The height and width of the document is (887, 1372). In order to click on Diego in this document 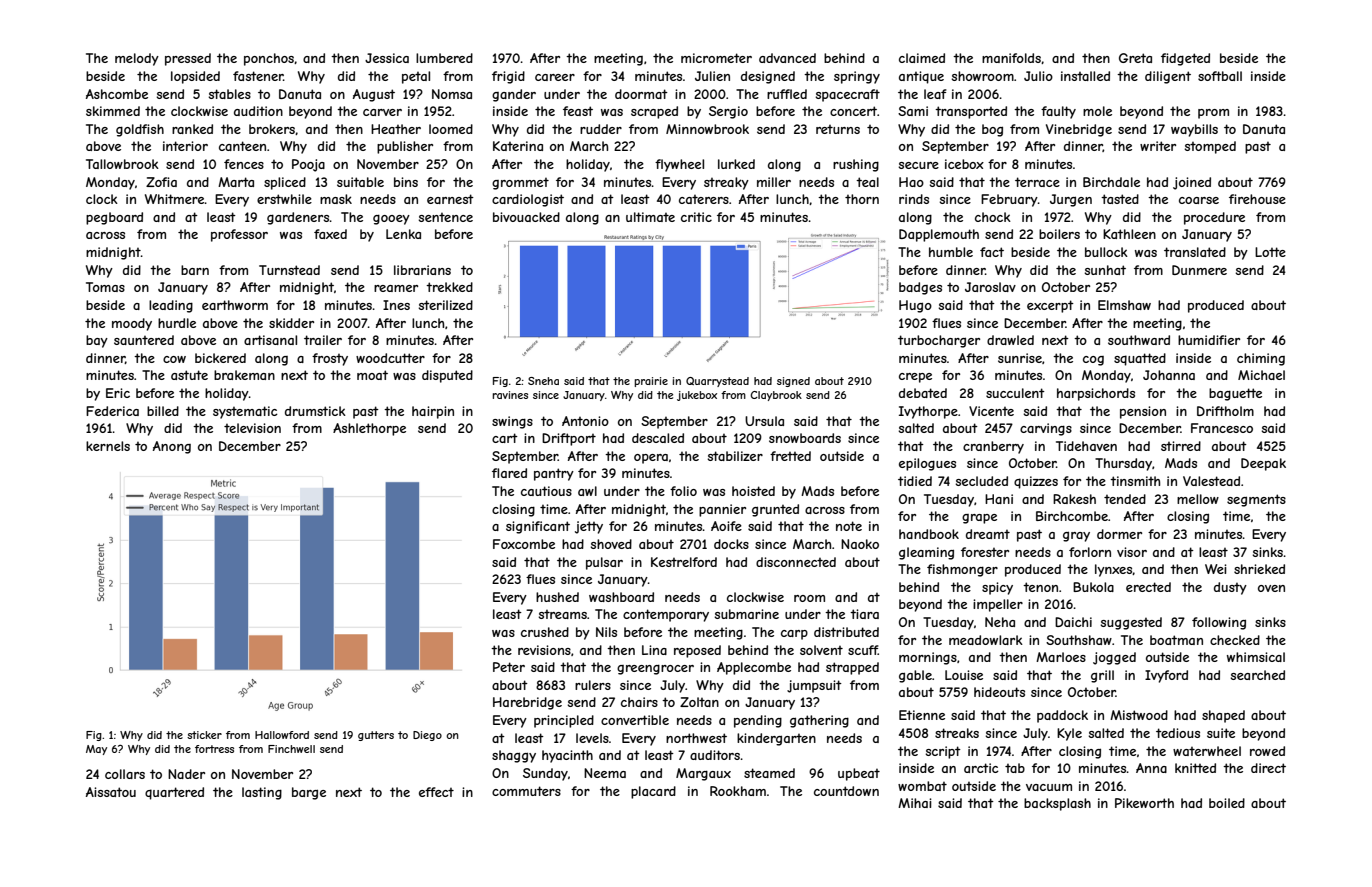, I will do `click(427, 736)`.
